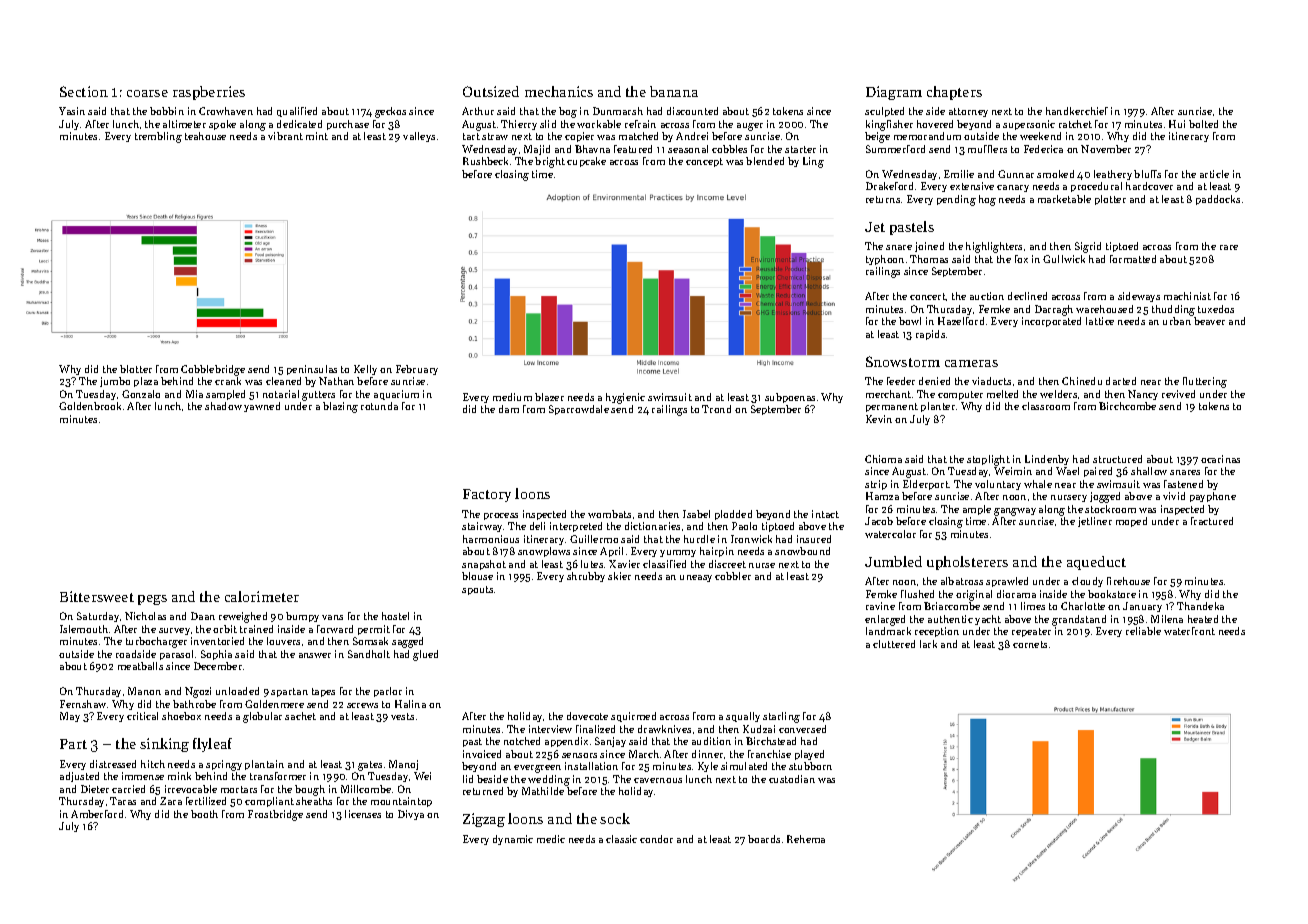  I want to click on typhoon, so click(885, 260).
